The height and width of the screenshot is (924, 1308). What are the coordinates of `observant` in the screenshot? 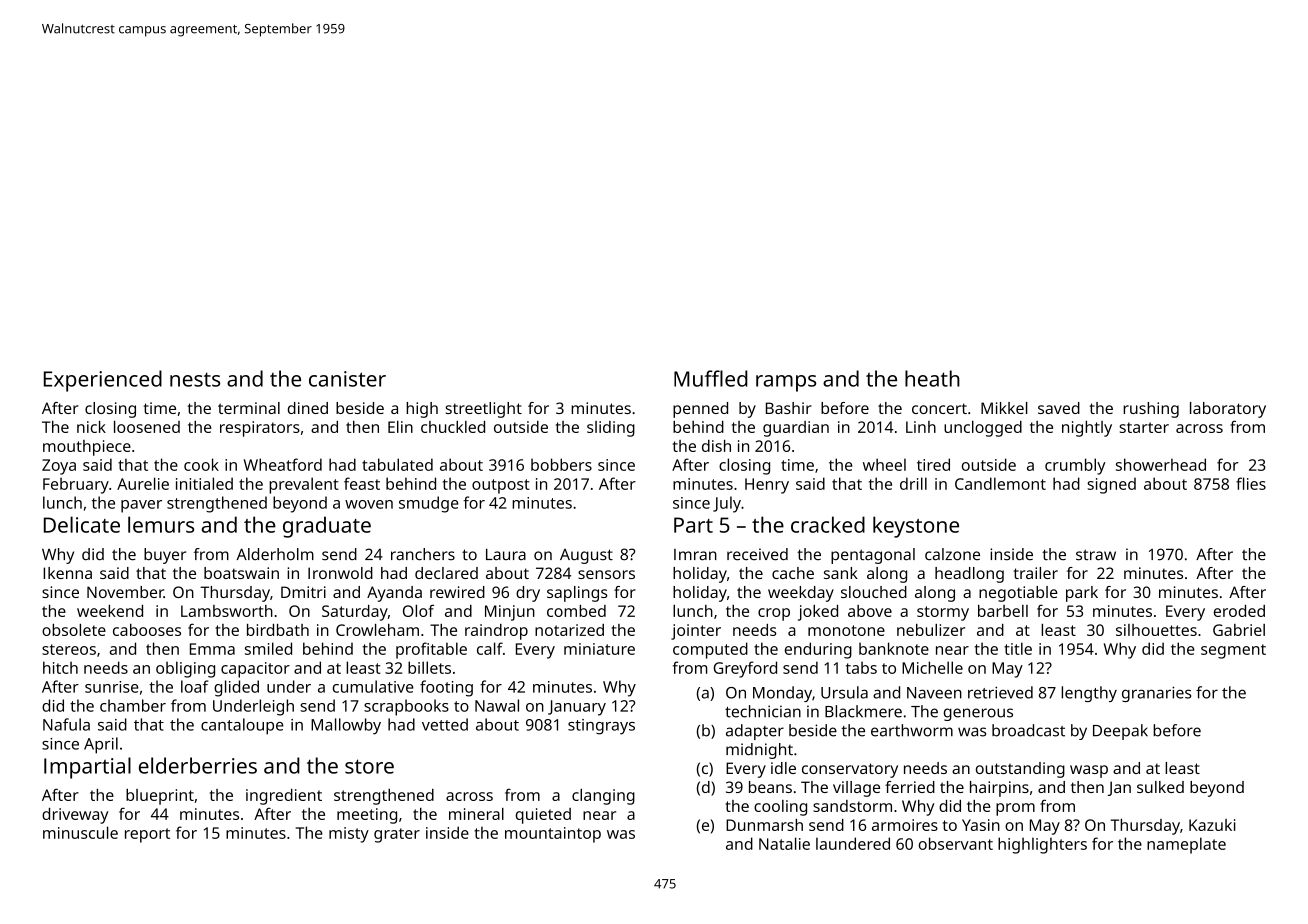 It's located at (956, 843).
